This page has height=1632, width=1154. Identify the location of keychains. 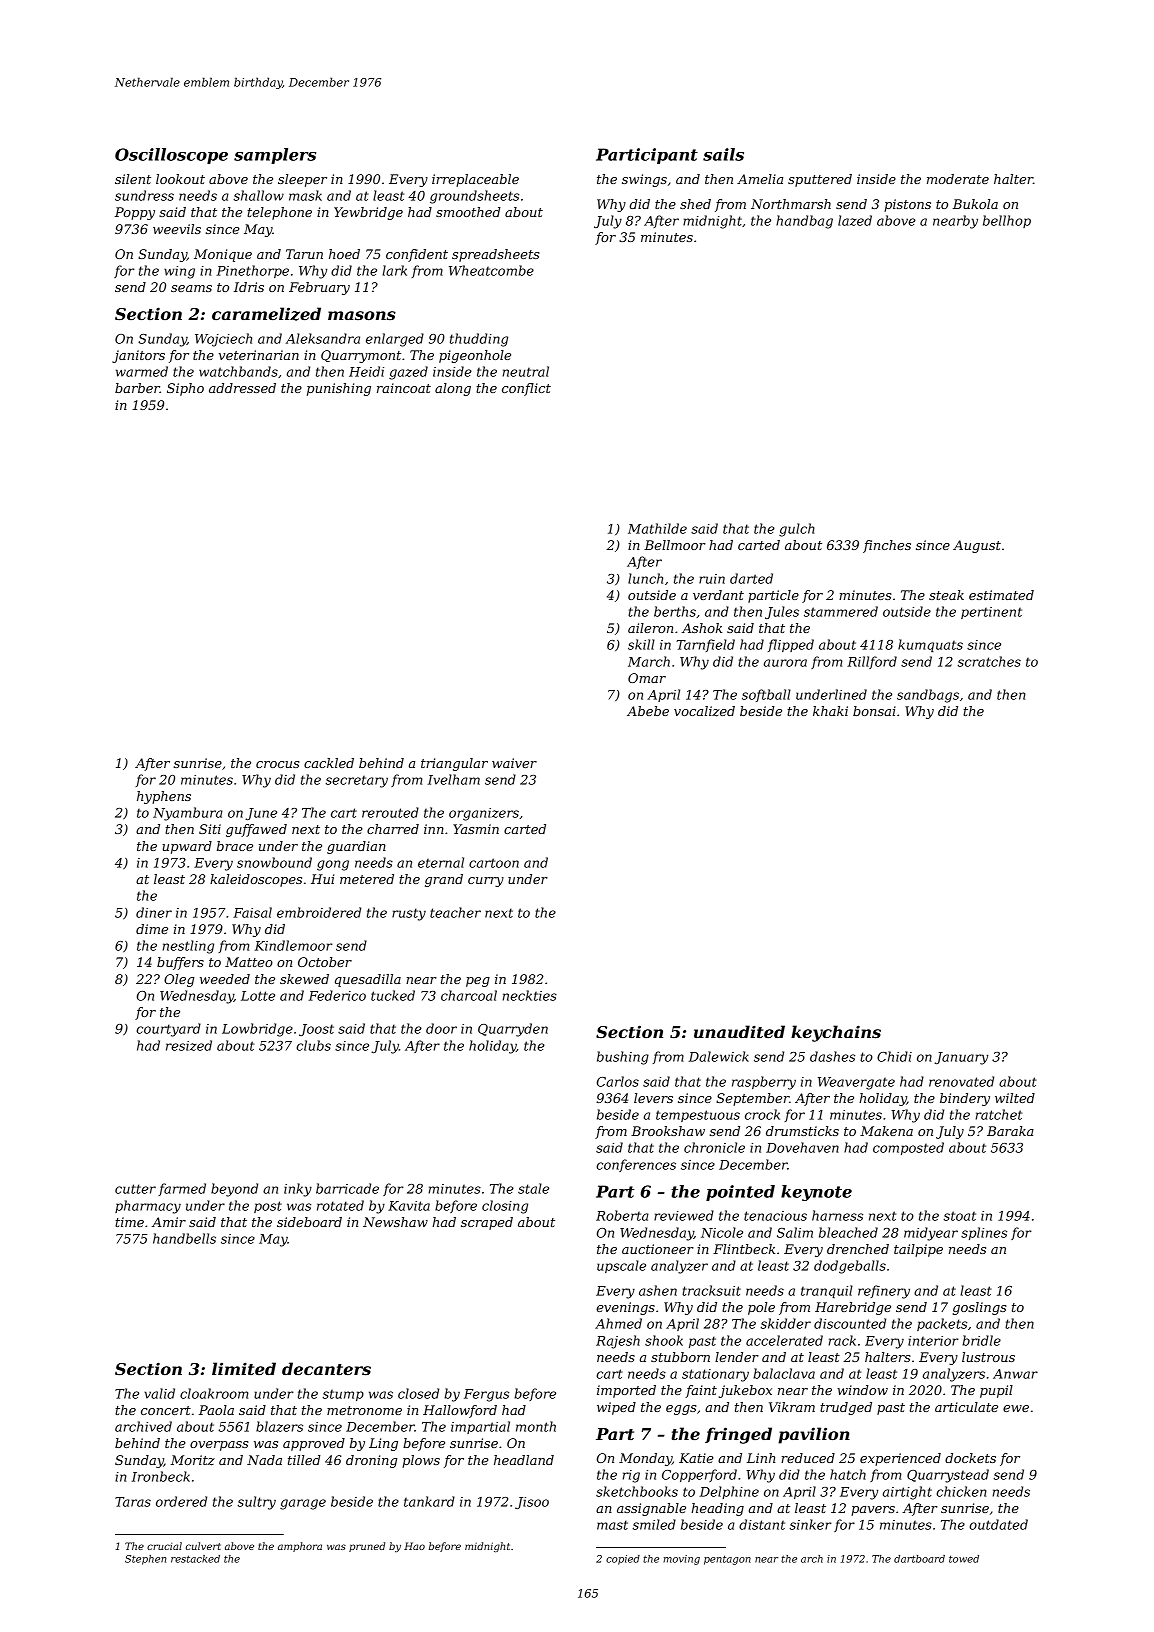
(836, 1033).
